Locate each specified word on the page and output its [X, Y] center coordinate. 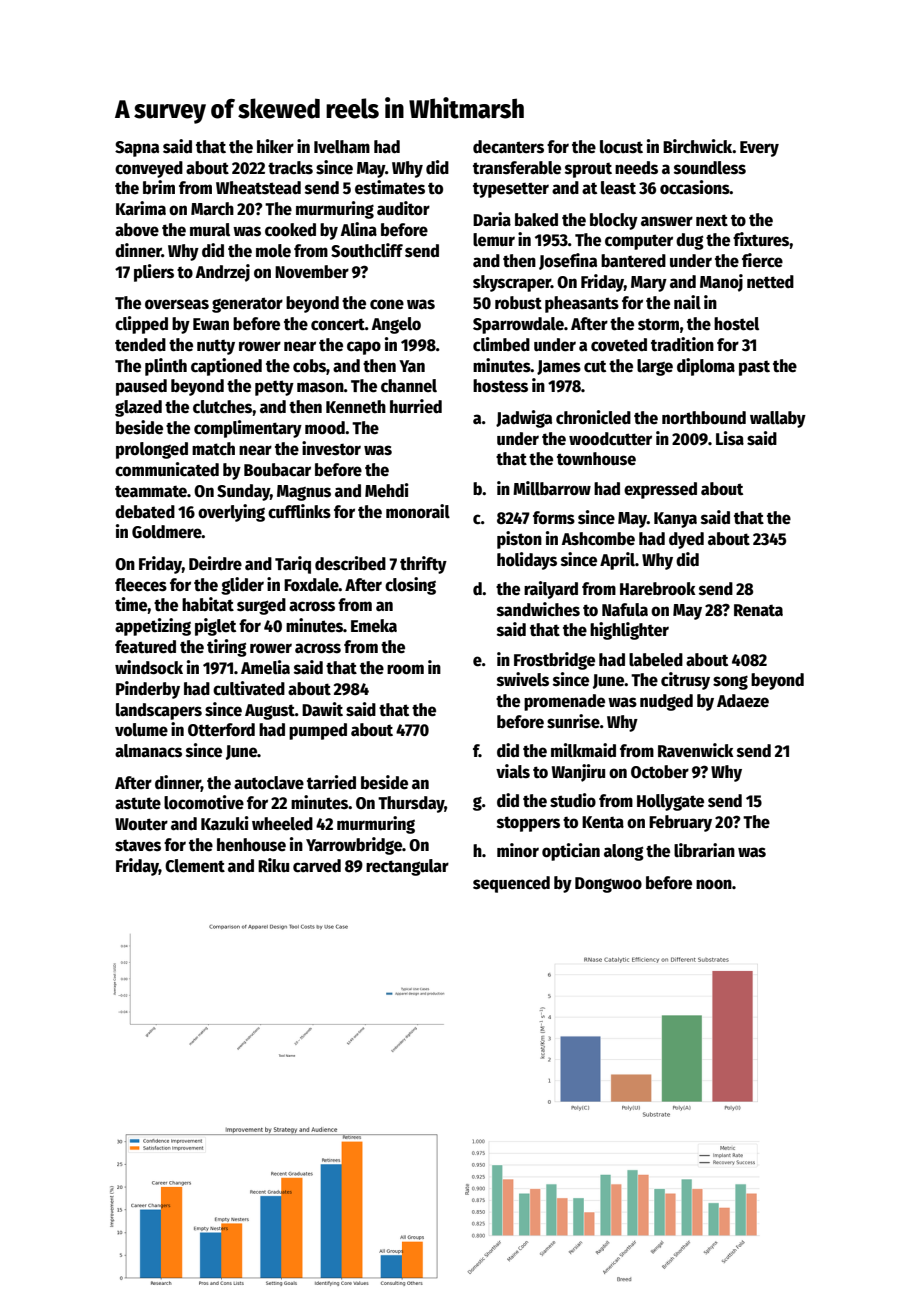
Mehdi [387, 490]
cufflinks [299, 511]
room [405, 669]
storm [658, 324]
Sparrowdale [518, 325]
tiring [227, 648]
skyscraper [512, 283]
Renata [758, 610]
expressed [660, 490]
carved [317, 866]
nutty [216, 347]
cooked [290, 230]
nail [687, 302]
